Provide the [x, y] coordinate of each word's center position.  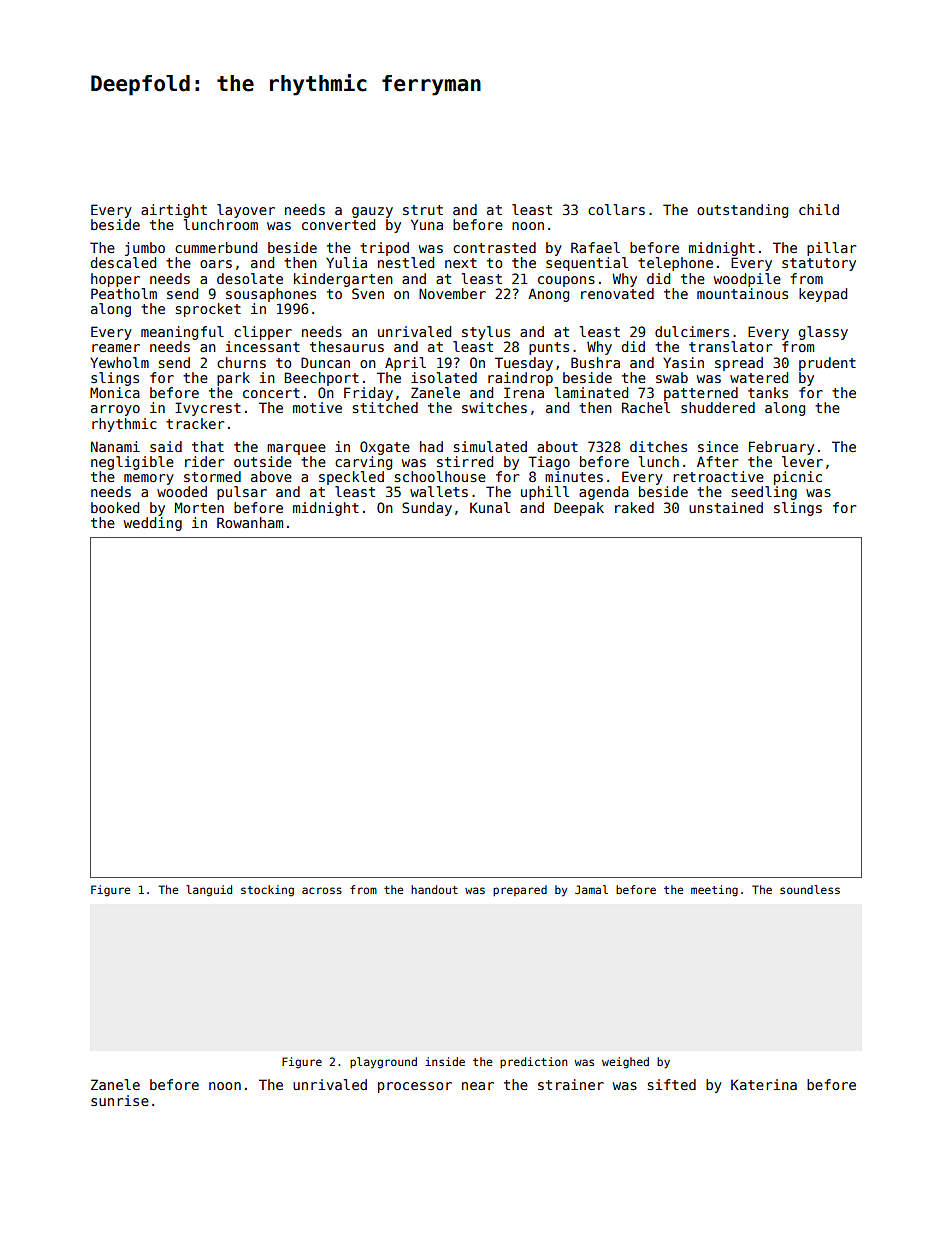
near [478, 1086]
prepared [520, 890]
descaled [123, 262]
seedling [764, 493]
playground [383, 1063]
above [271, 476]
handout [434, 889]
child [819, 209]
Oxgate [385, 448]
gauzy [372, 212]
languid [209, 891]
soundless [810, 889]
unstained [726, 507]
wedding [153, 524]
